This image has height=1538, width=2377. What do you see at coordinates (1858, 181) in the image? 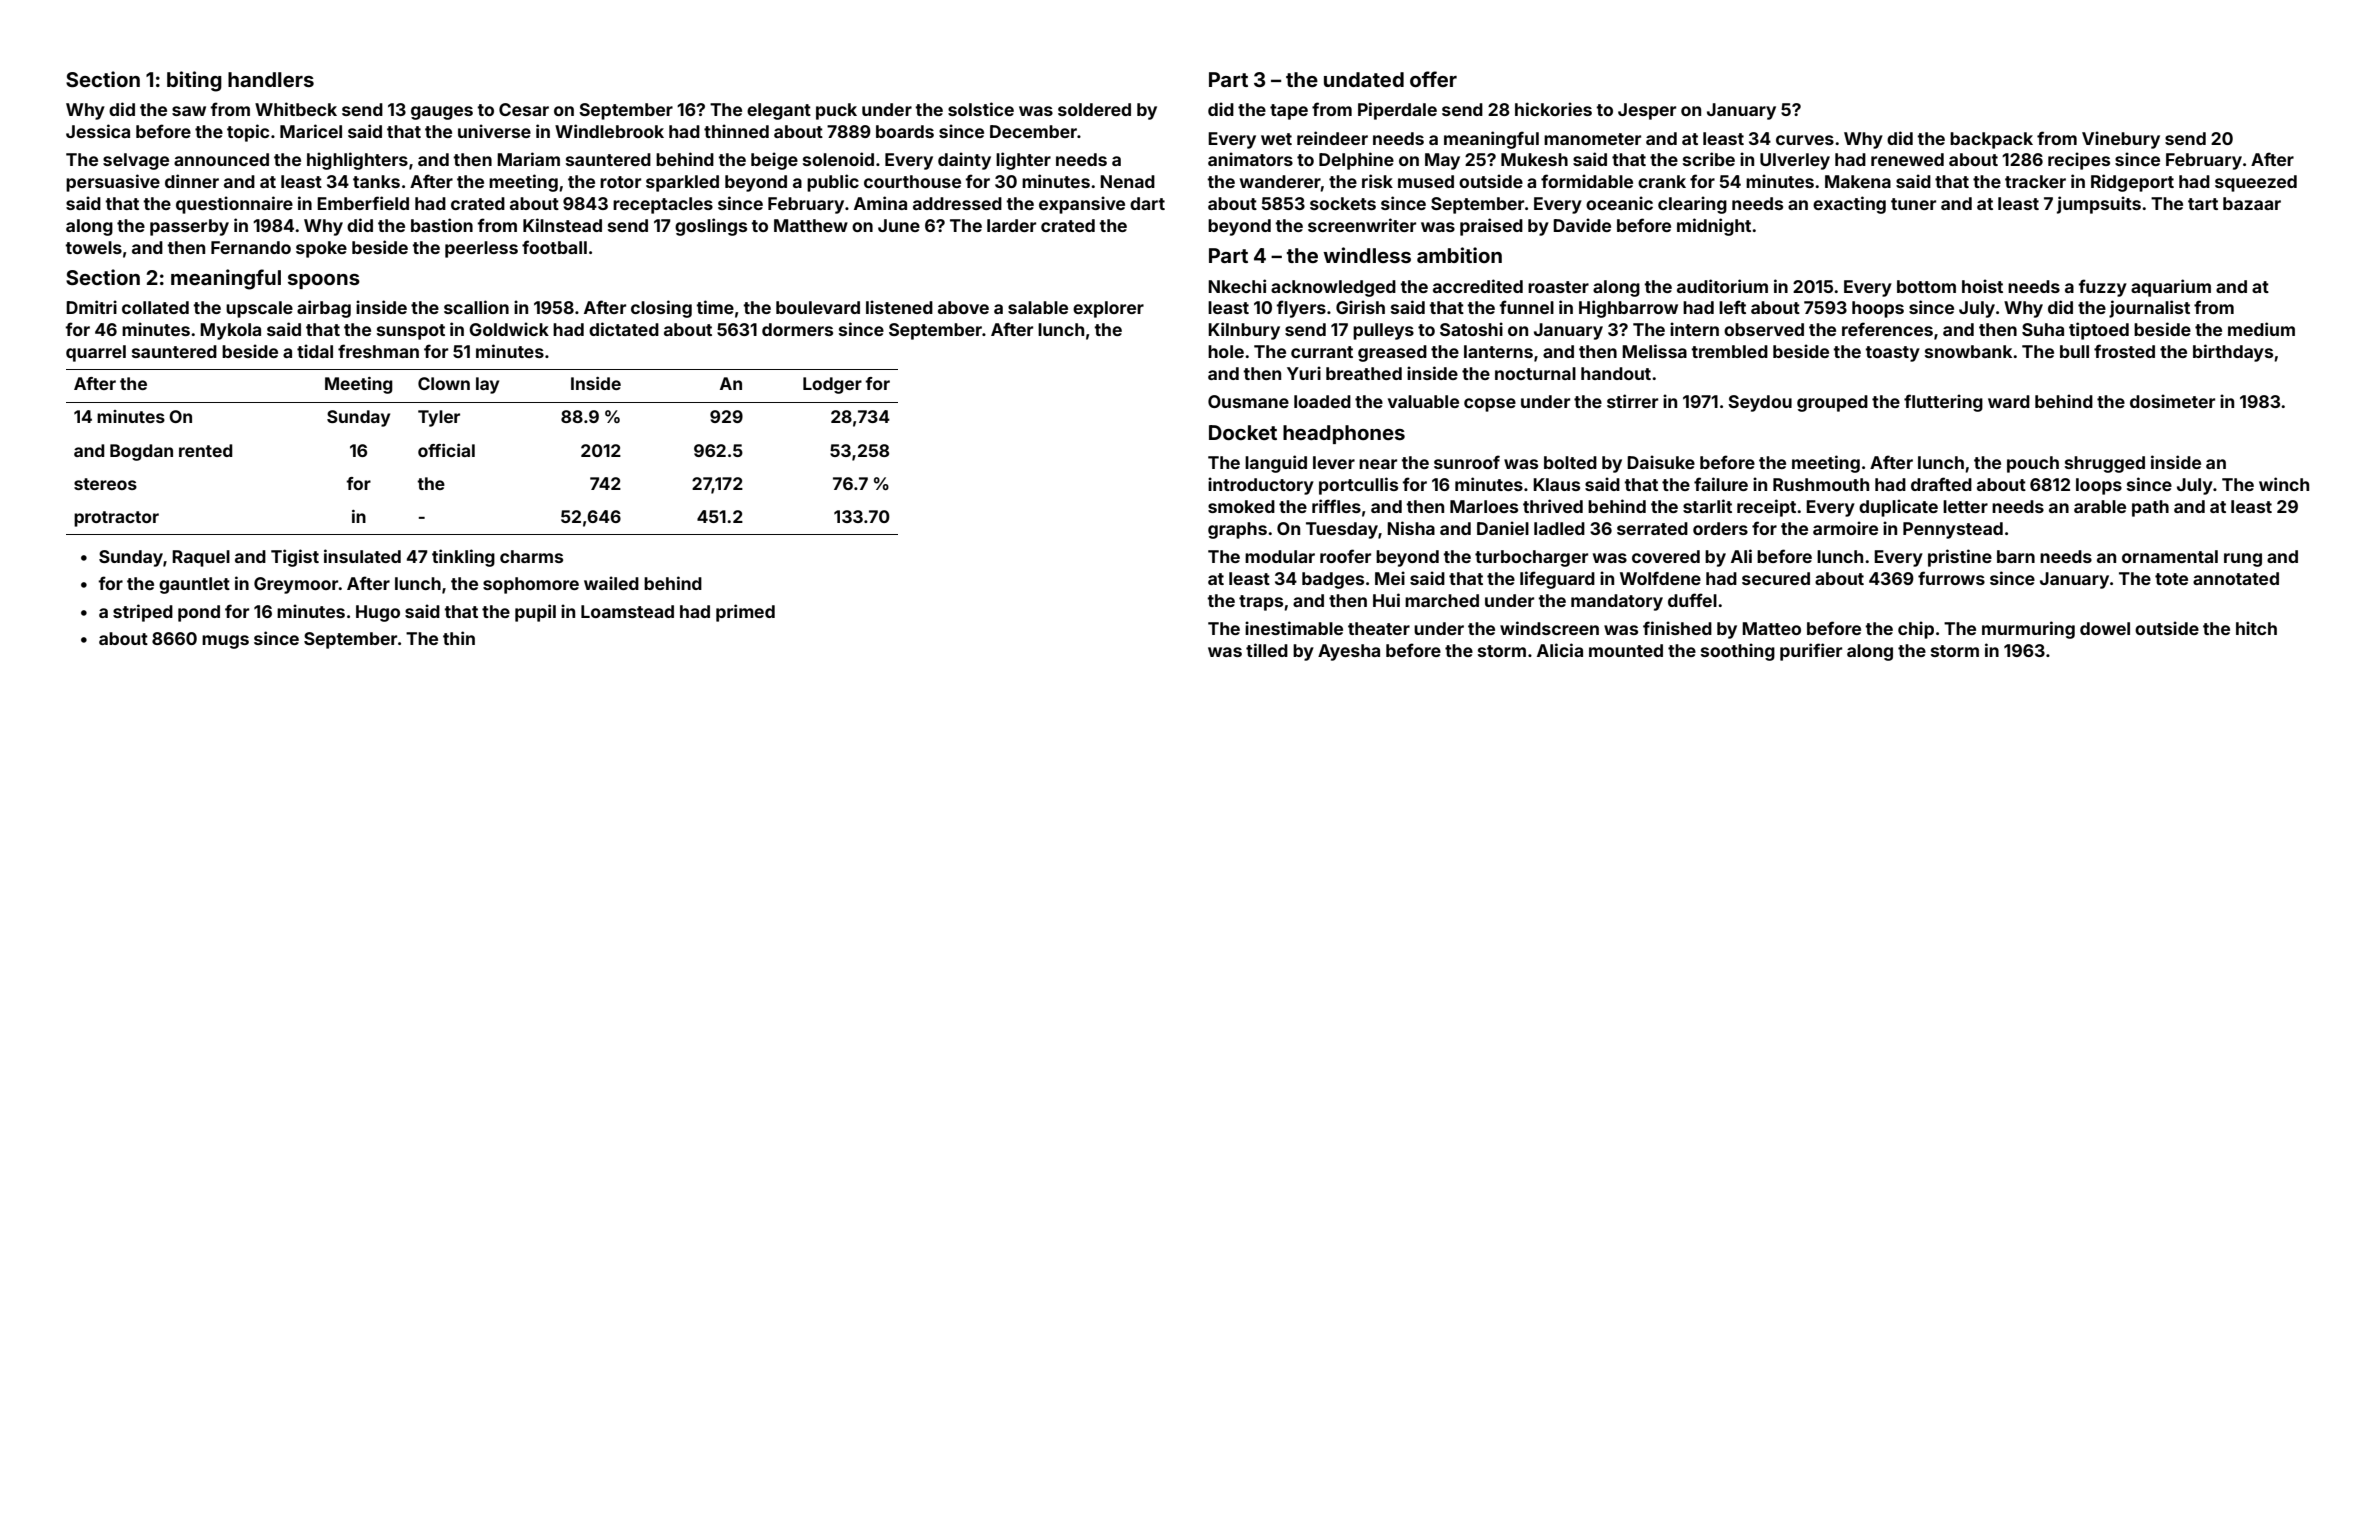
I see `Makena` at bounding box center [1858, 181].
